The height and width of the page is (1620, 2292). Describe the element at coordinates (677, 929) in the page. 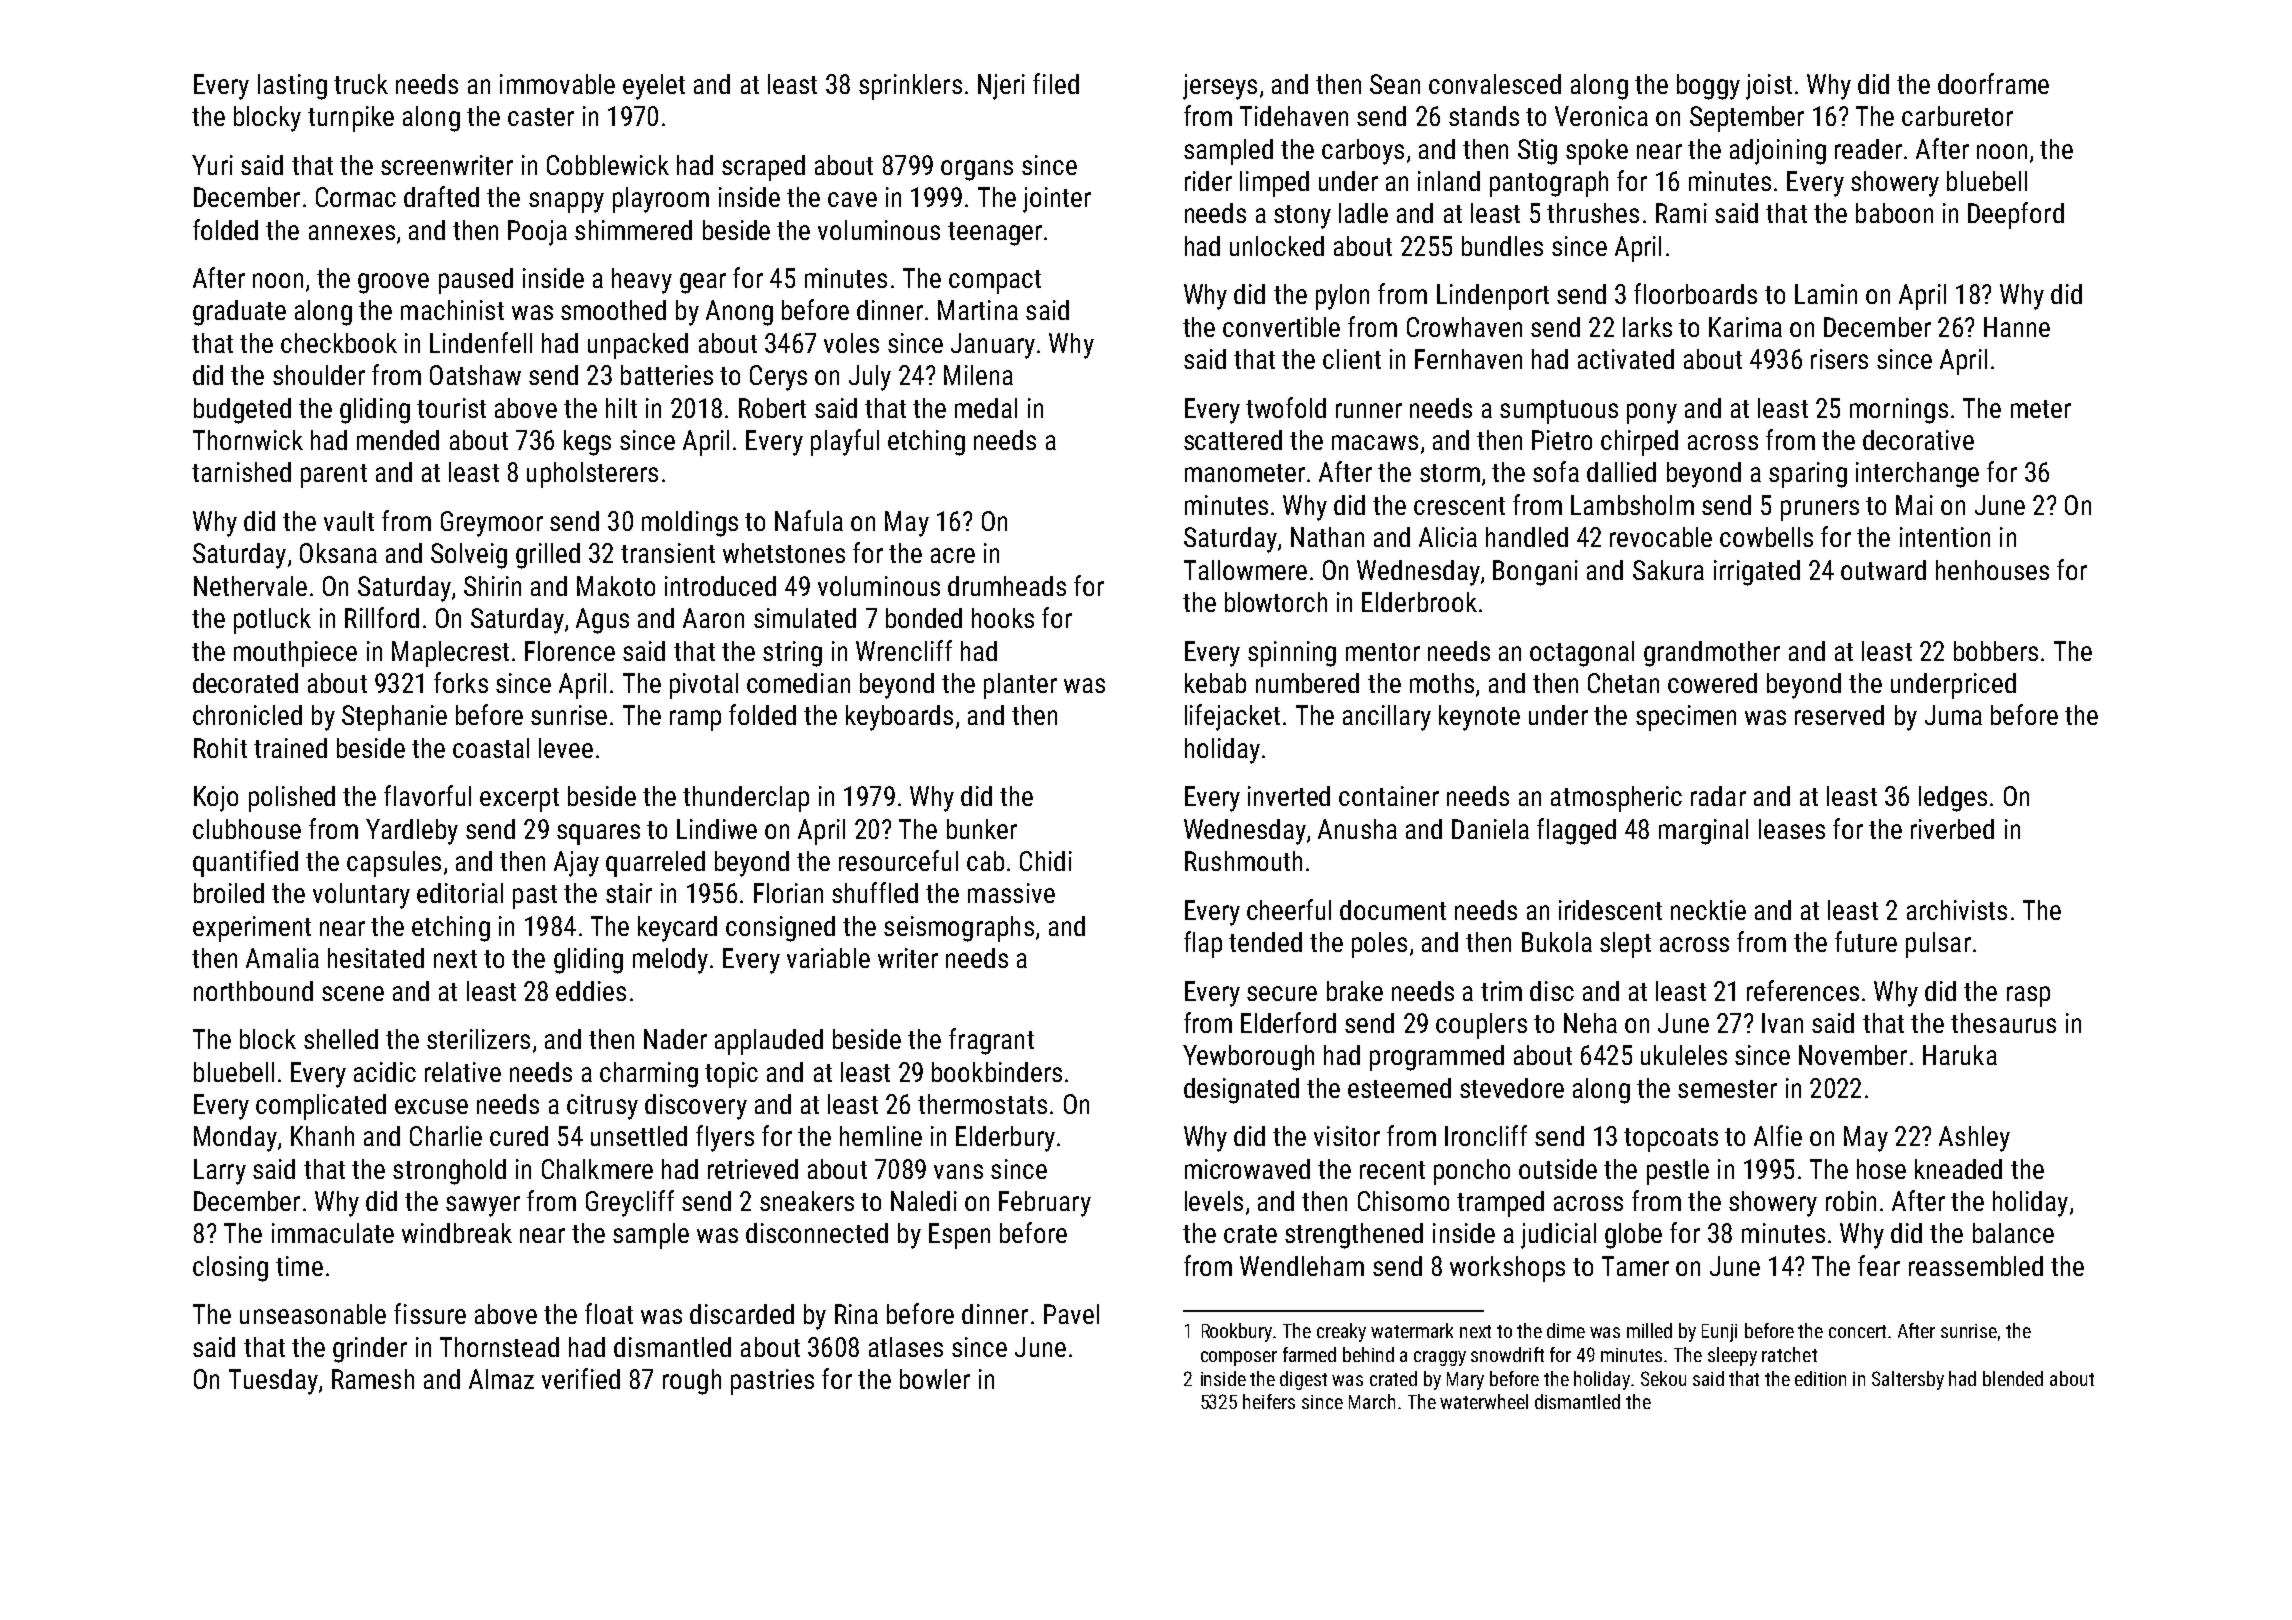

I see `keycard` at that location.
